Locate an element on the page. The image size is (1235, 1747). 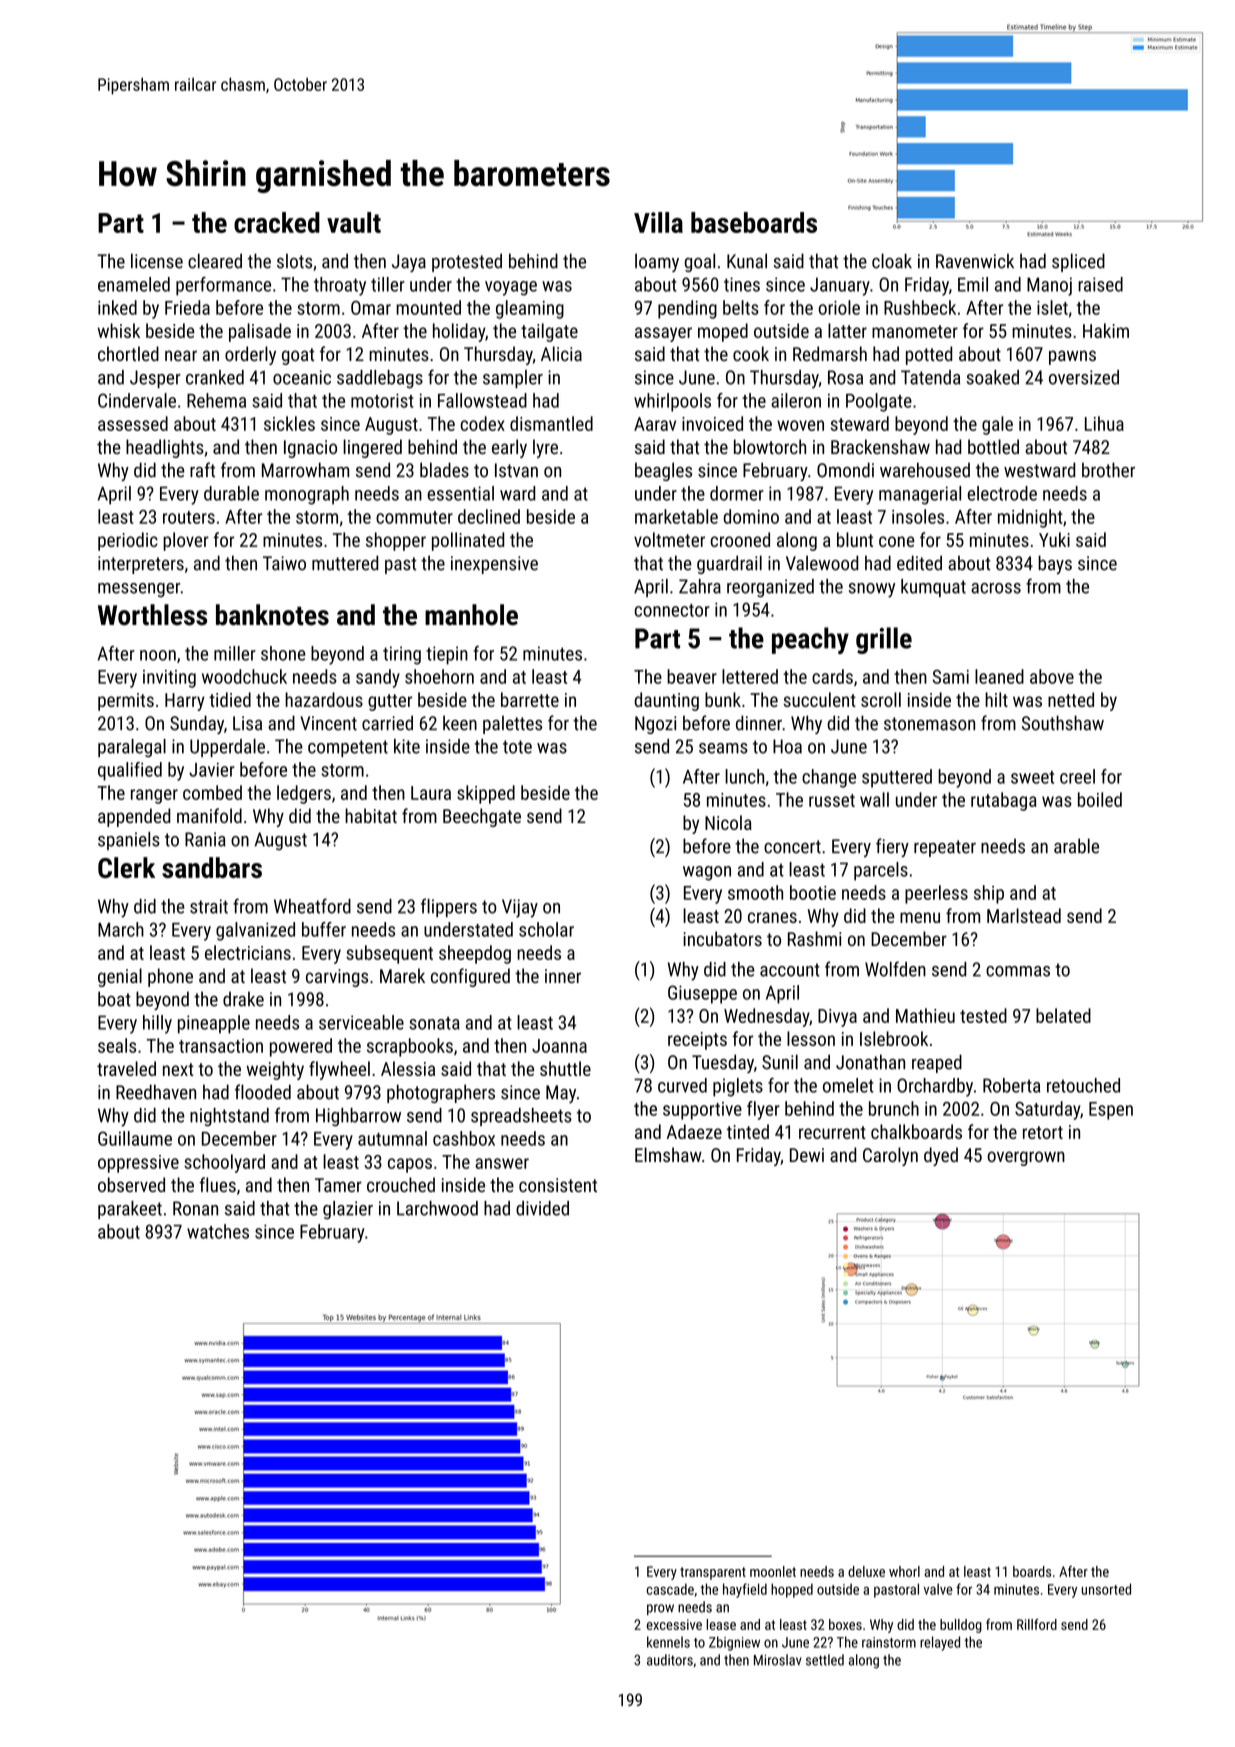
spaniels is located at coordinates (129, 841).
